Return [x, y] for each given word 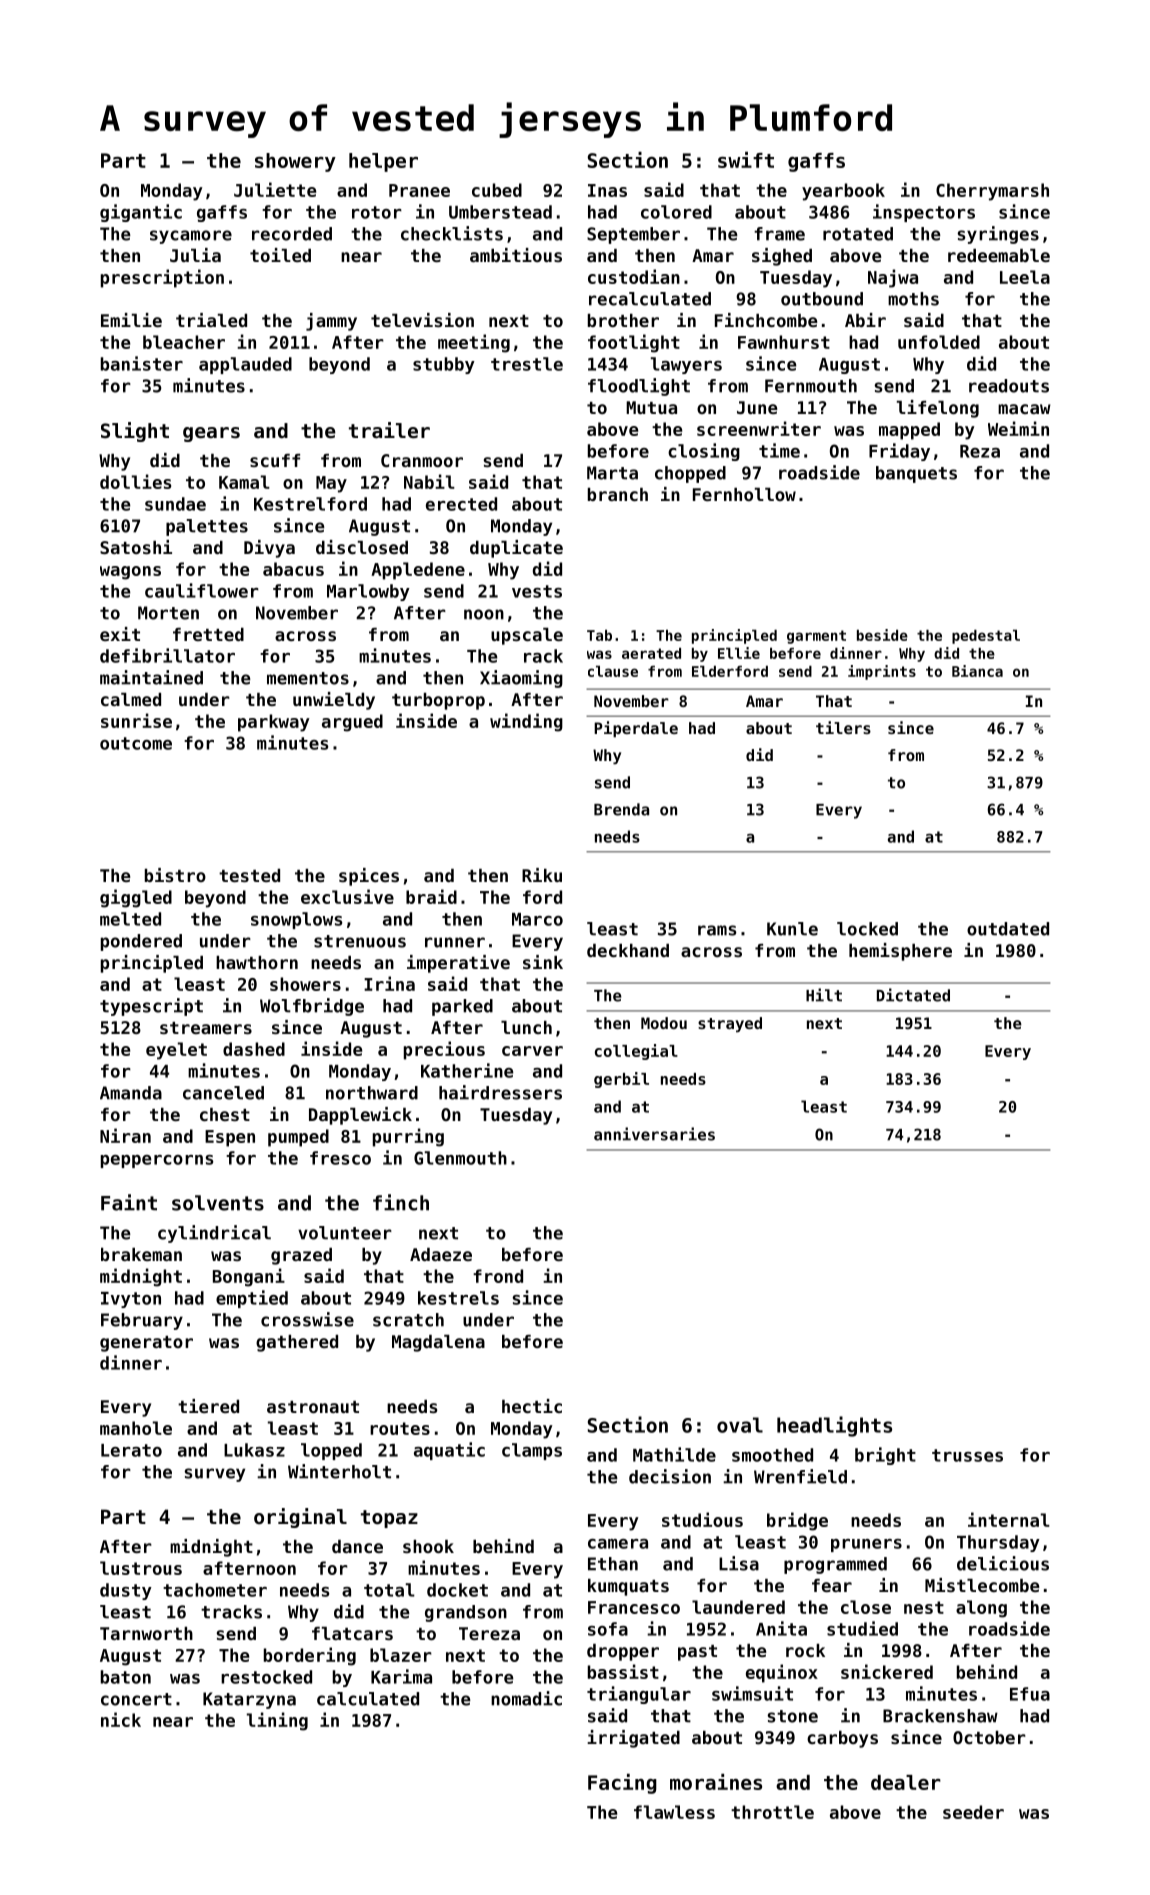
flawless [674, 1812]
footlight [634, 343]
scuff [275, 460]
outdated [1008, 929]
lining [277, 1721]
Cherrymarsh [992, 192]
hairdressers [500, 1092]
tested [249, 875]
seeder [973, 1812]
